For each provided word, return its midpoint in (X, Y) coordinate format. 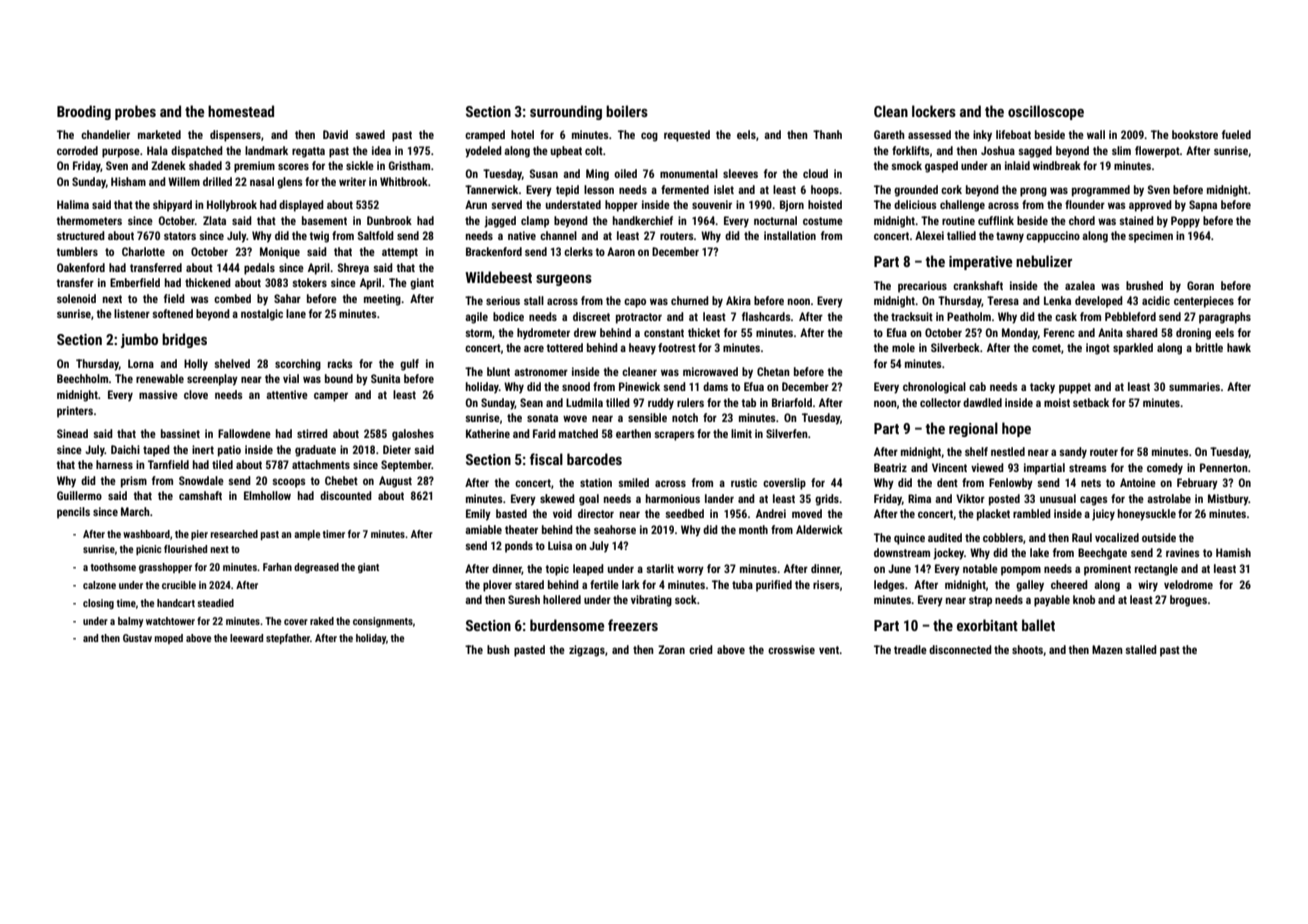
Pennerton (1224, 467)
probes (135, 112)
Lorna (141, 363)
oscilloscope (1046, 112)
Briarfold (792, 402)
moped (169, 639)
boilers (627, 111)
